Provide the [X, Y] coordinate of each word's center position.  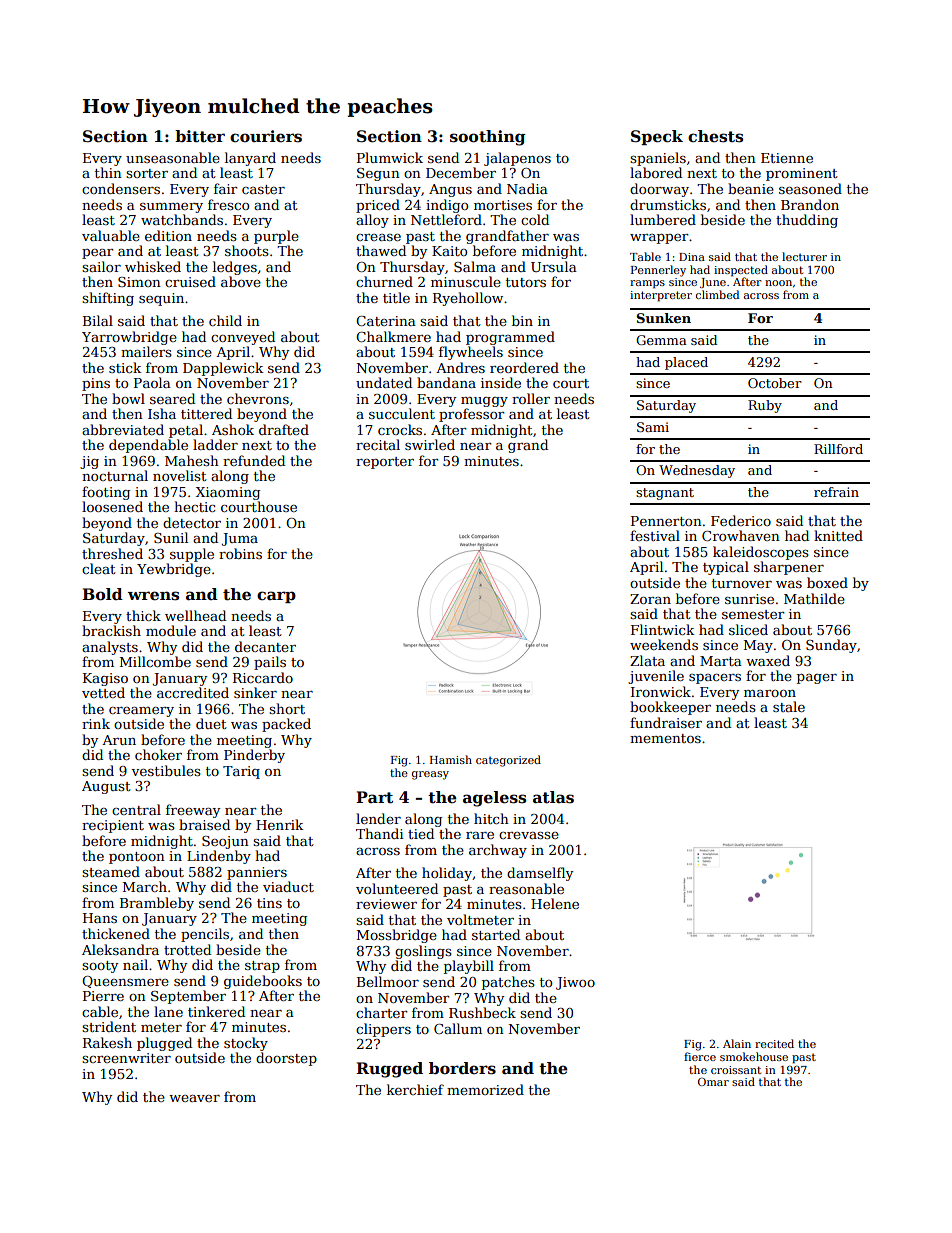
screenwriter [126, 1058]
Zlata [647, 660]
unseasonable [173, 157]
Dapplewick [223, 369]
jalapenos [517, 159]
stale [789, 706]
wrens [153, 596]
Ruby [765, 406]
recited [774, 1043]
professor [472, 415]
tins [269, 903]
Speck [657, 137]
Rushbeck [482, 1012]
